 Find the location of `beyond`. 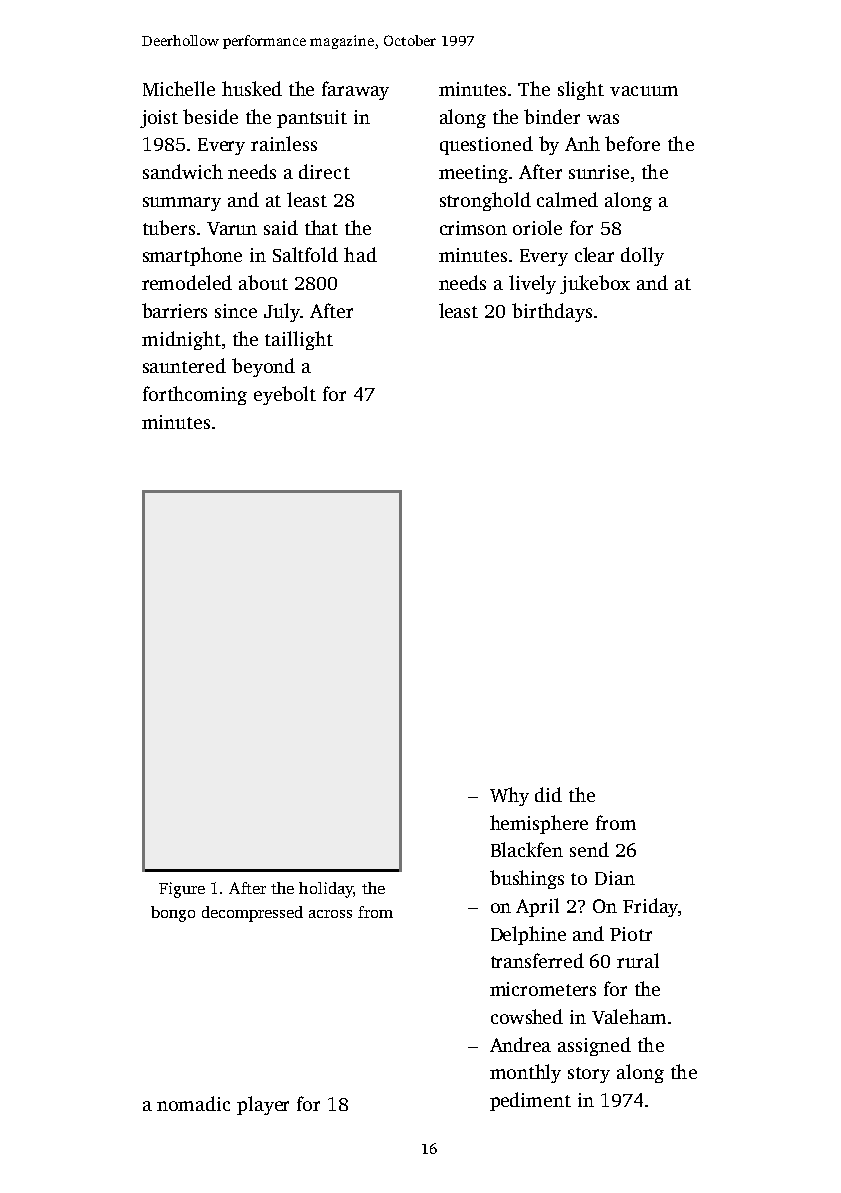

beyond is located at coordinates (263, 367).
